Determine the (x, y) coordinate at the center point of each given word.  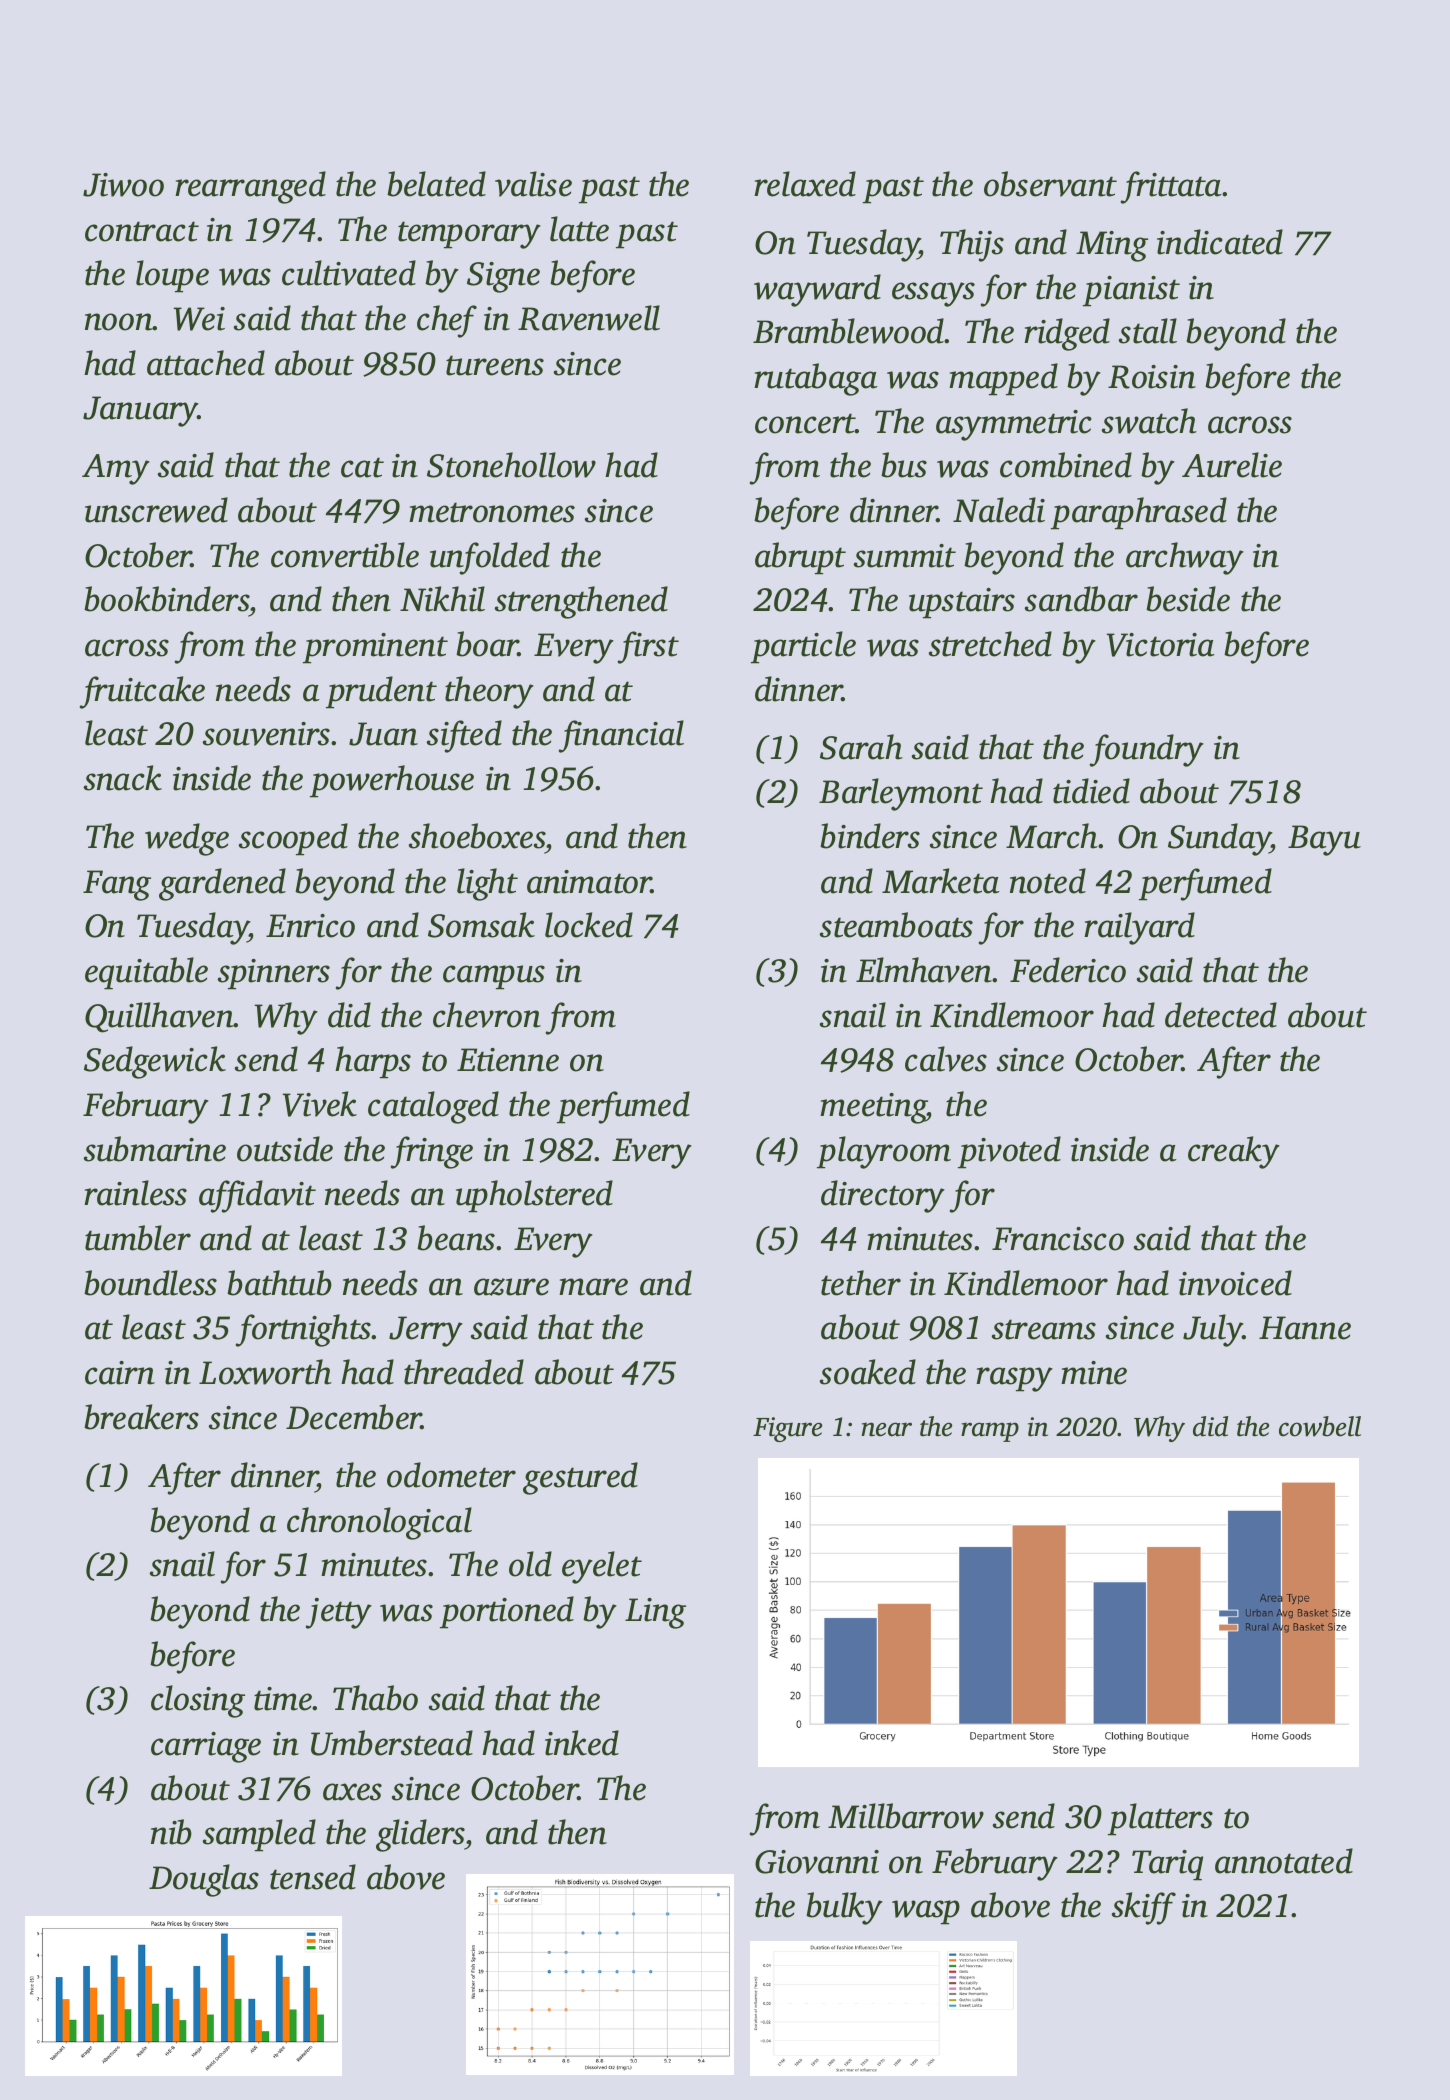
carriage (206, 1747)
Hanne (1305, 1328)
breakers (141, 1417)
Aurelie (1232, 465)
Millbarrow (906, 1816)
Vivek (320, 1104)
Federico (1068, 970)
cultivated (349, 273)
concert (805, 423)
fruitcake (142, 692)
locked (589, 925)
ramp (990, 1432)
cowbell (1320, 1426)
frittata (1171, 187)
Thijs (972, 245)
